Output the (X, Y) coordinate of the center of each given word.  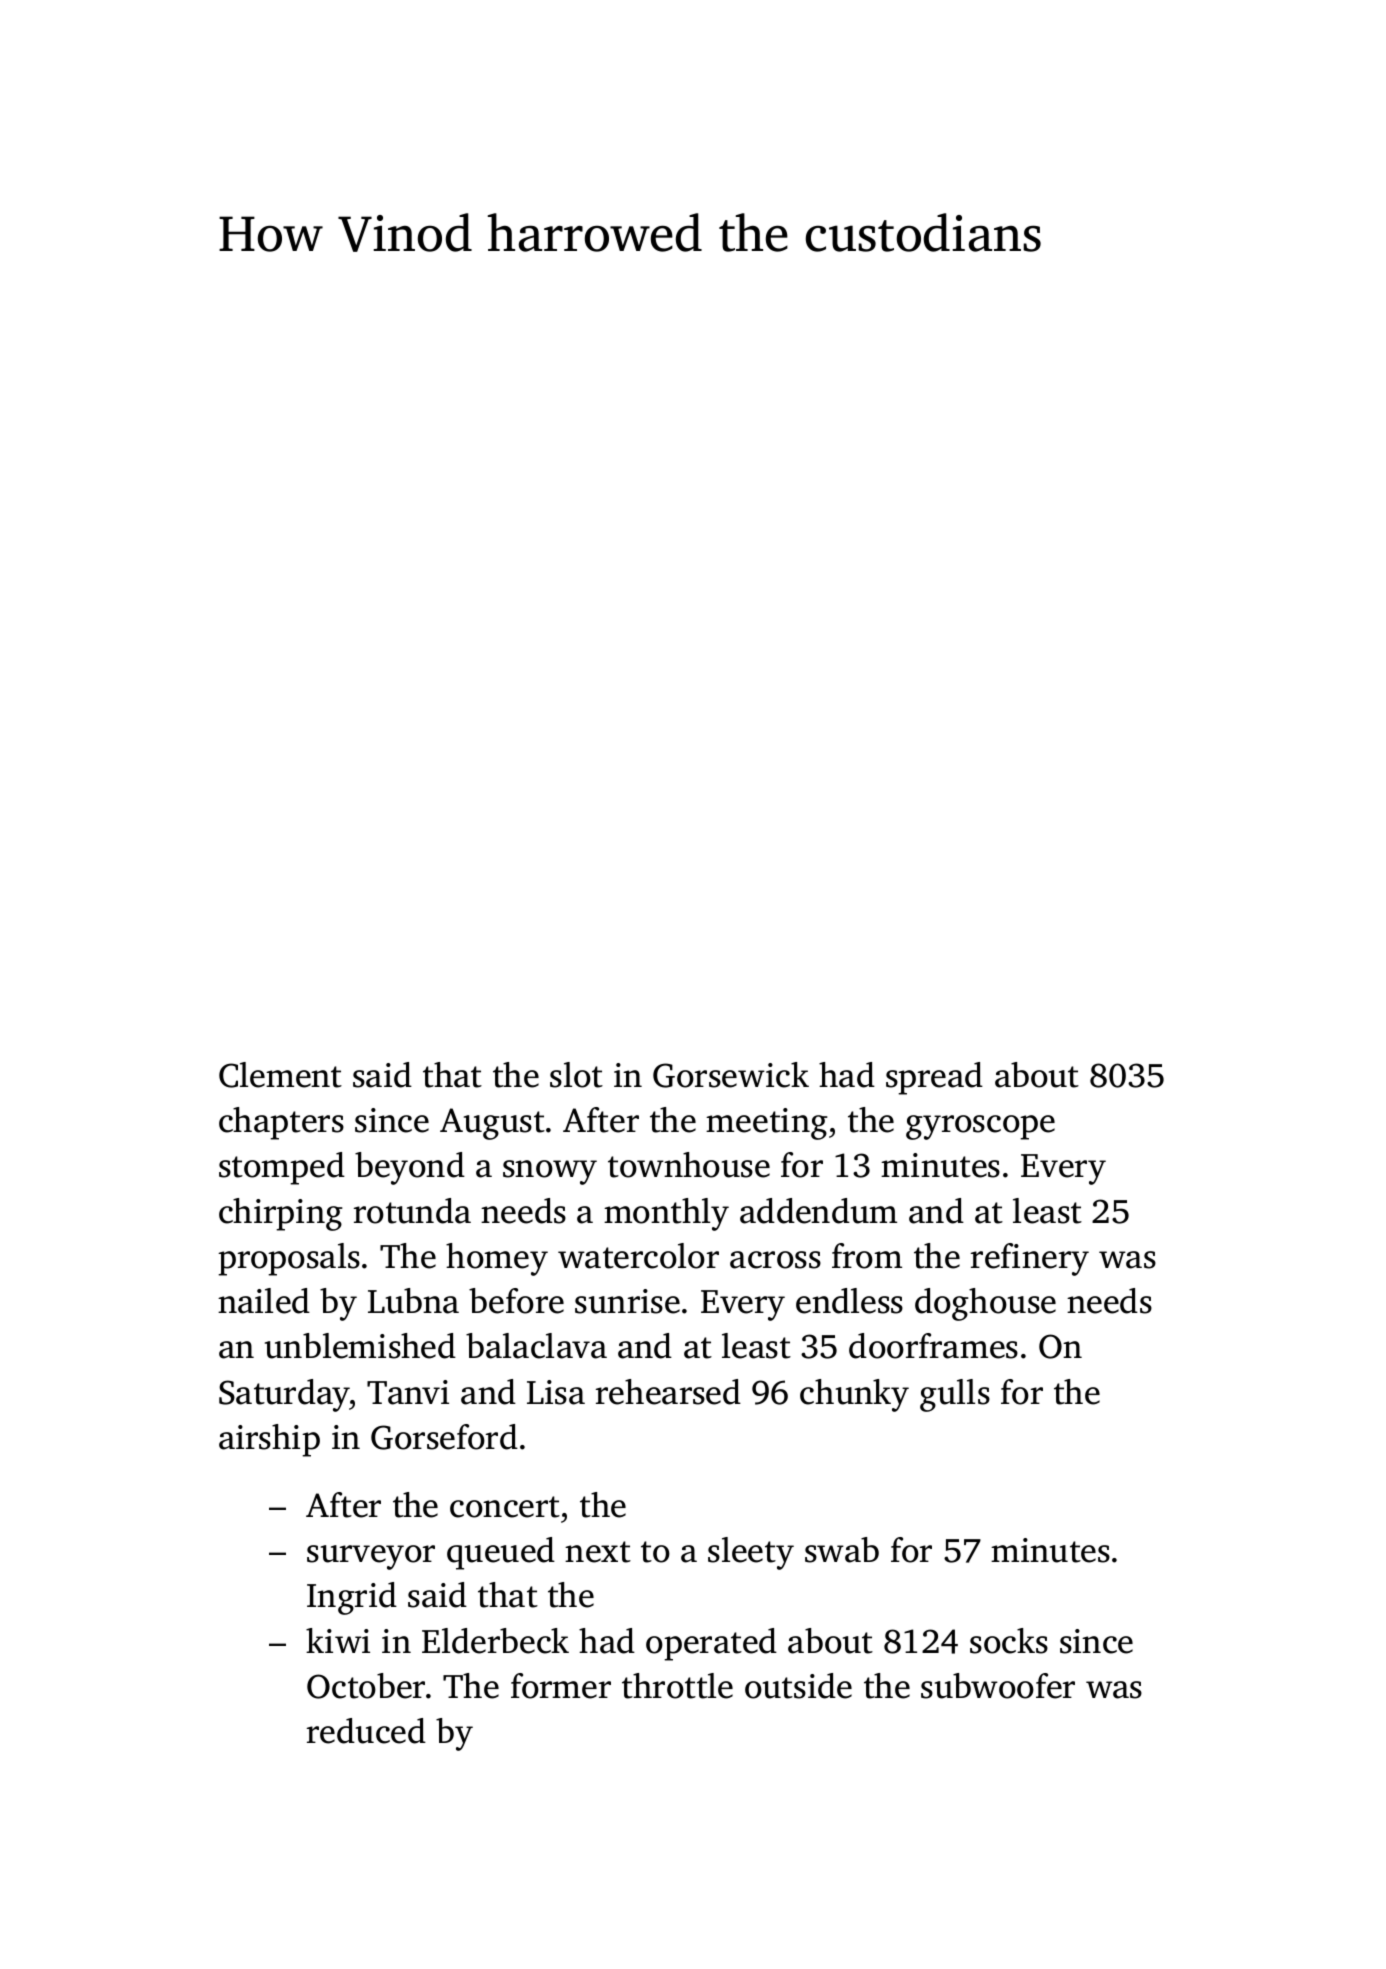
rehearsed (668, 1392)
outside (798, 1686)
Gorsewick (731, 1075)
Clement (280, 1075)
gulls (955, 1395)
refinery (1030, 1259)
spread (934, 1078)
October (366, 1686)
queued (501, 1553)
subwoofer (998, 1686)
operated (711, 1644)
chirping (280, 1214)
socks (1009, 1641)
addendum (818, 1211)
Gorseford (444, 1437)
